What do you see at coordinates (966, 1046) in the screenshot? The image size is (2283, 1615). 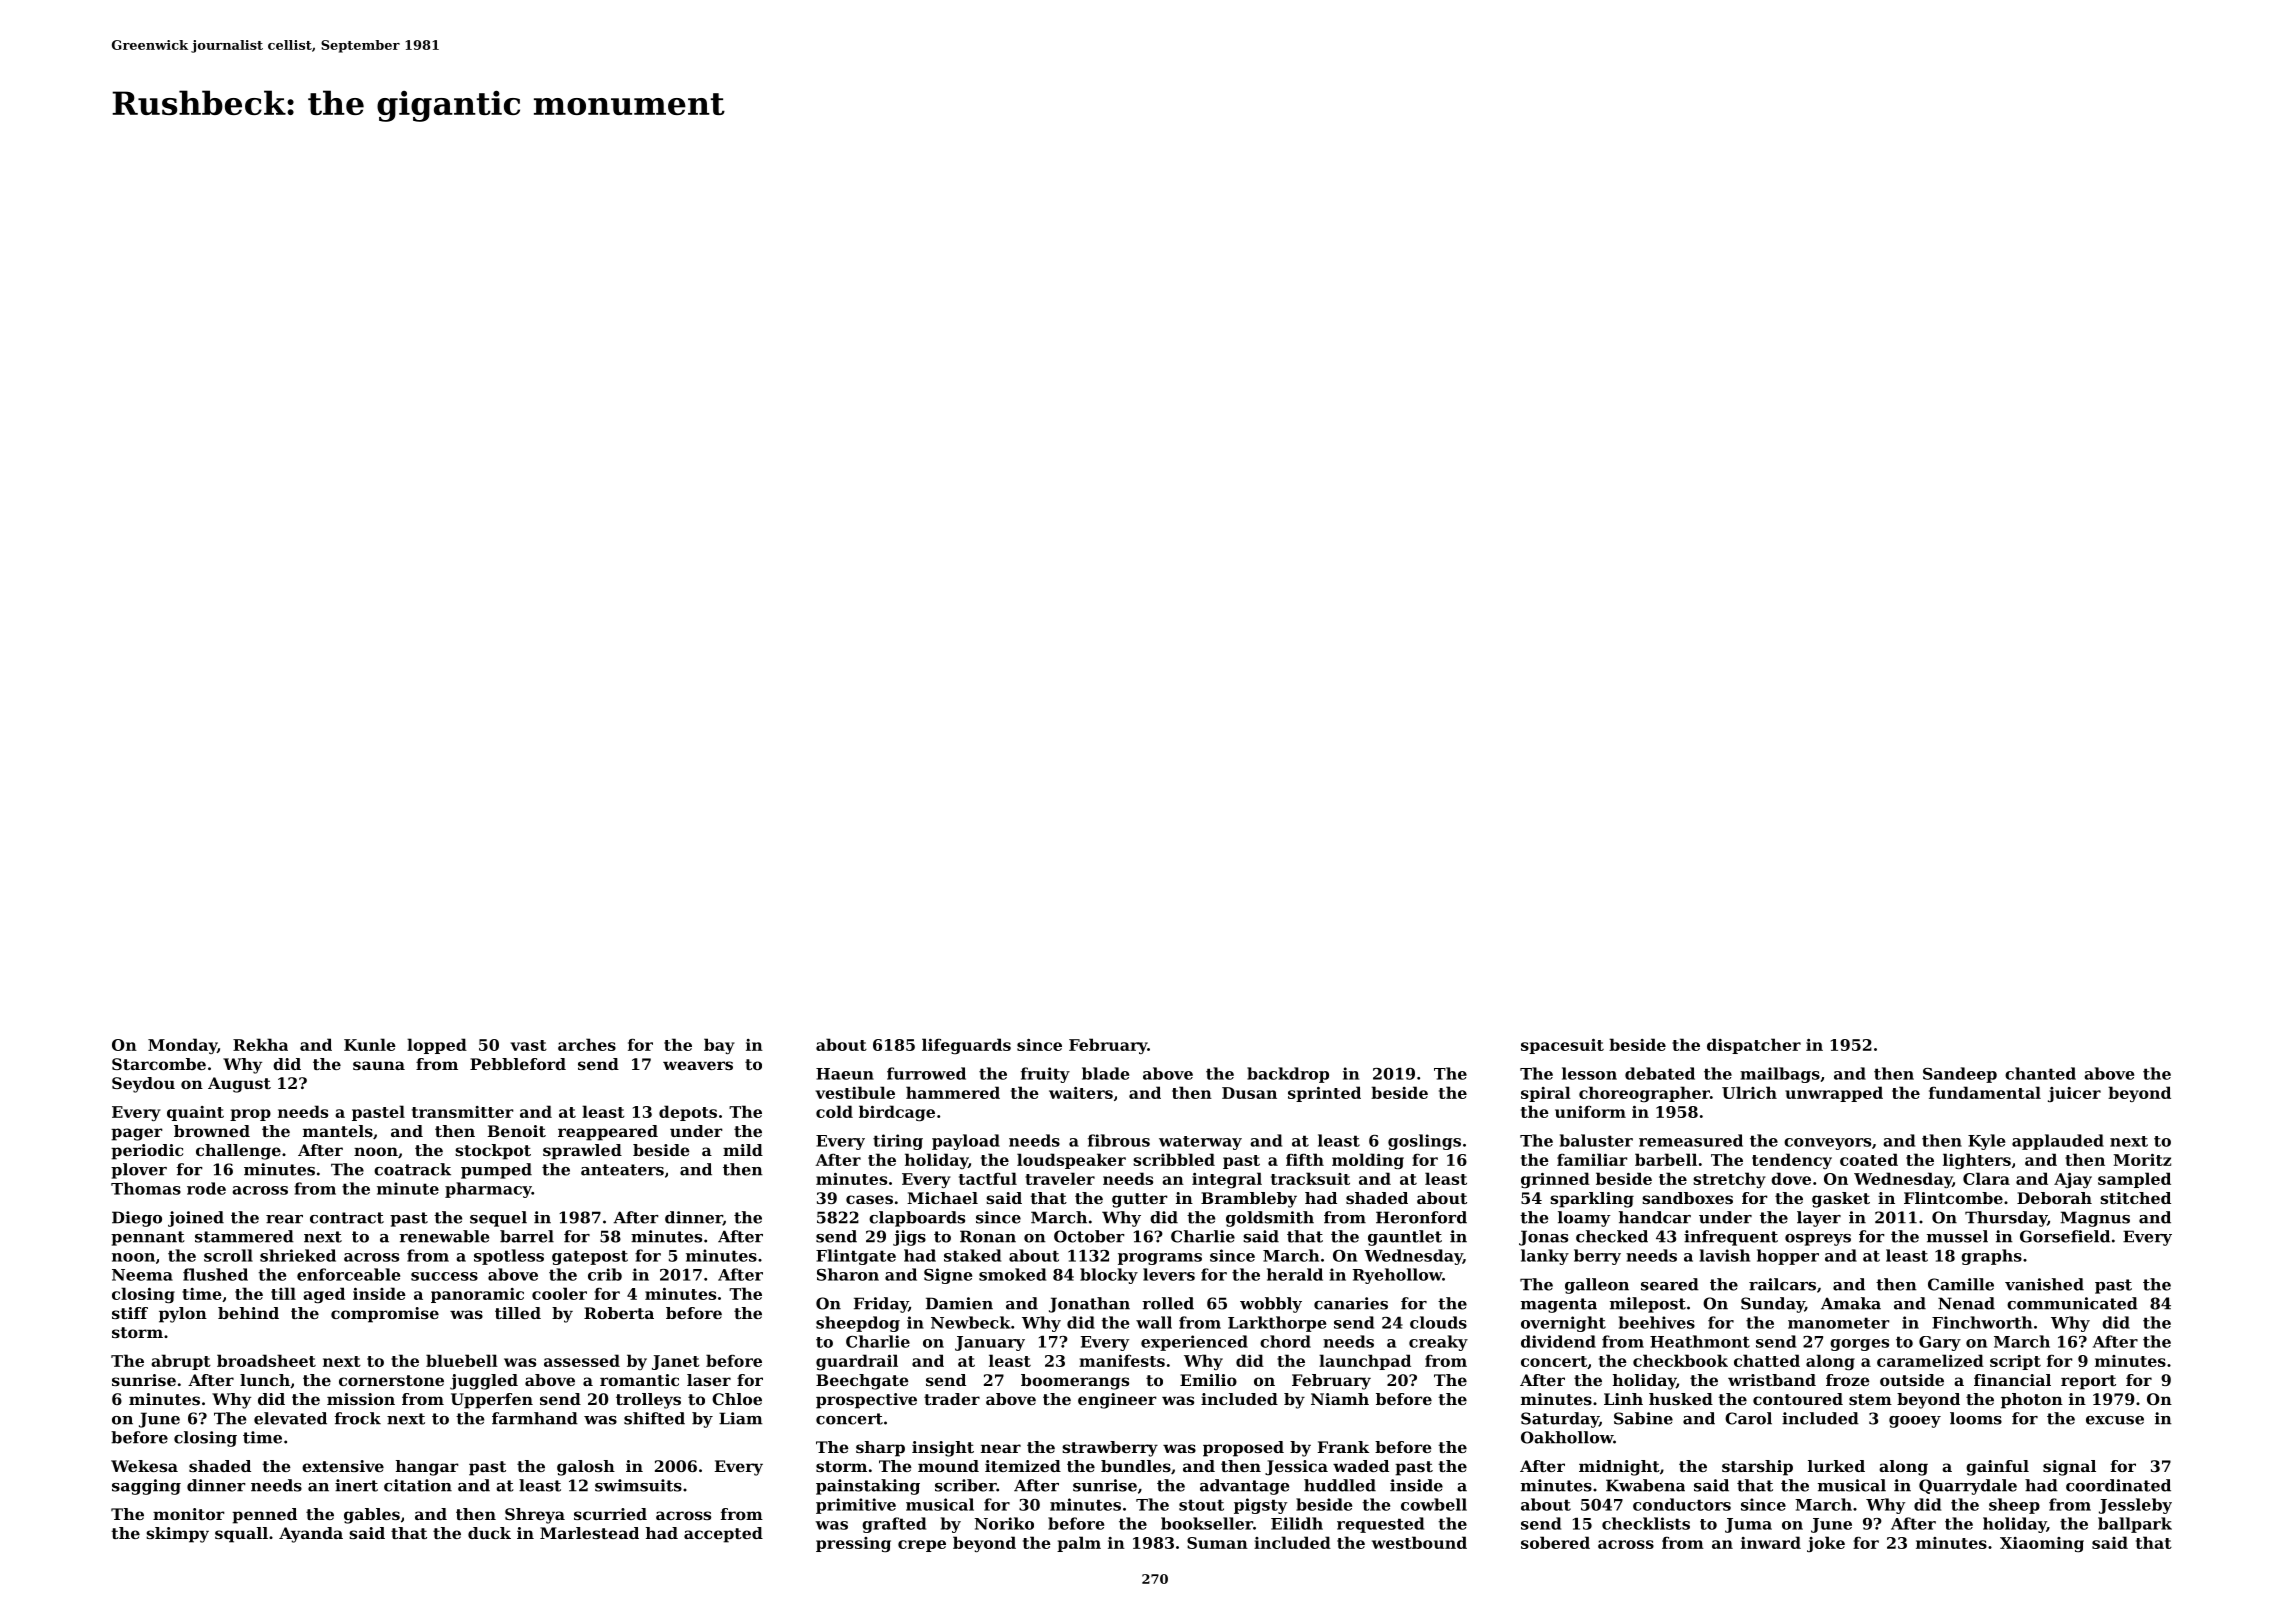 I see `lifeguards` at bounding box center [966, 1046].
